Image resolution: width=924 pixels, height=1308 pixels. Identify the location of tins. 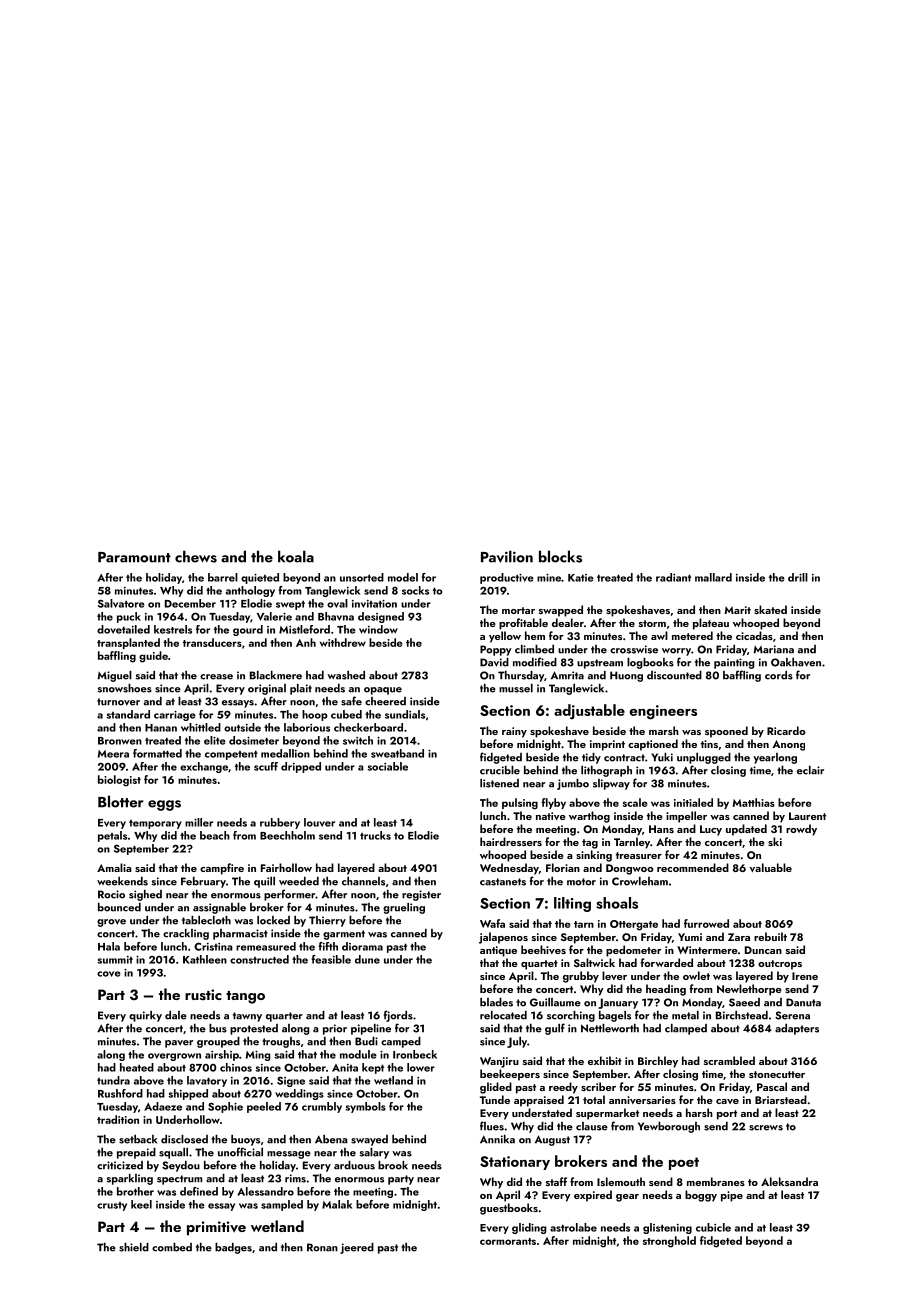
(709, 744).
